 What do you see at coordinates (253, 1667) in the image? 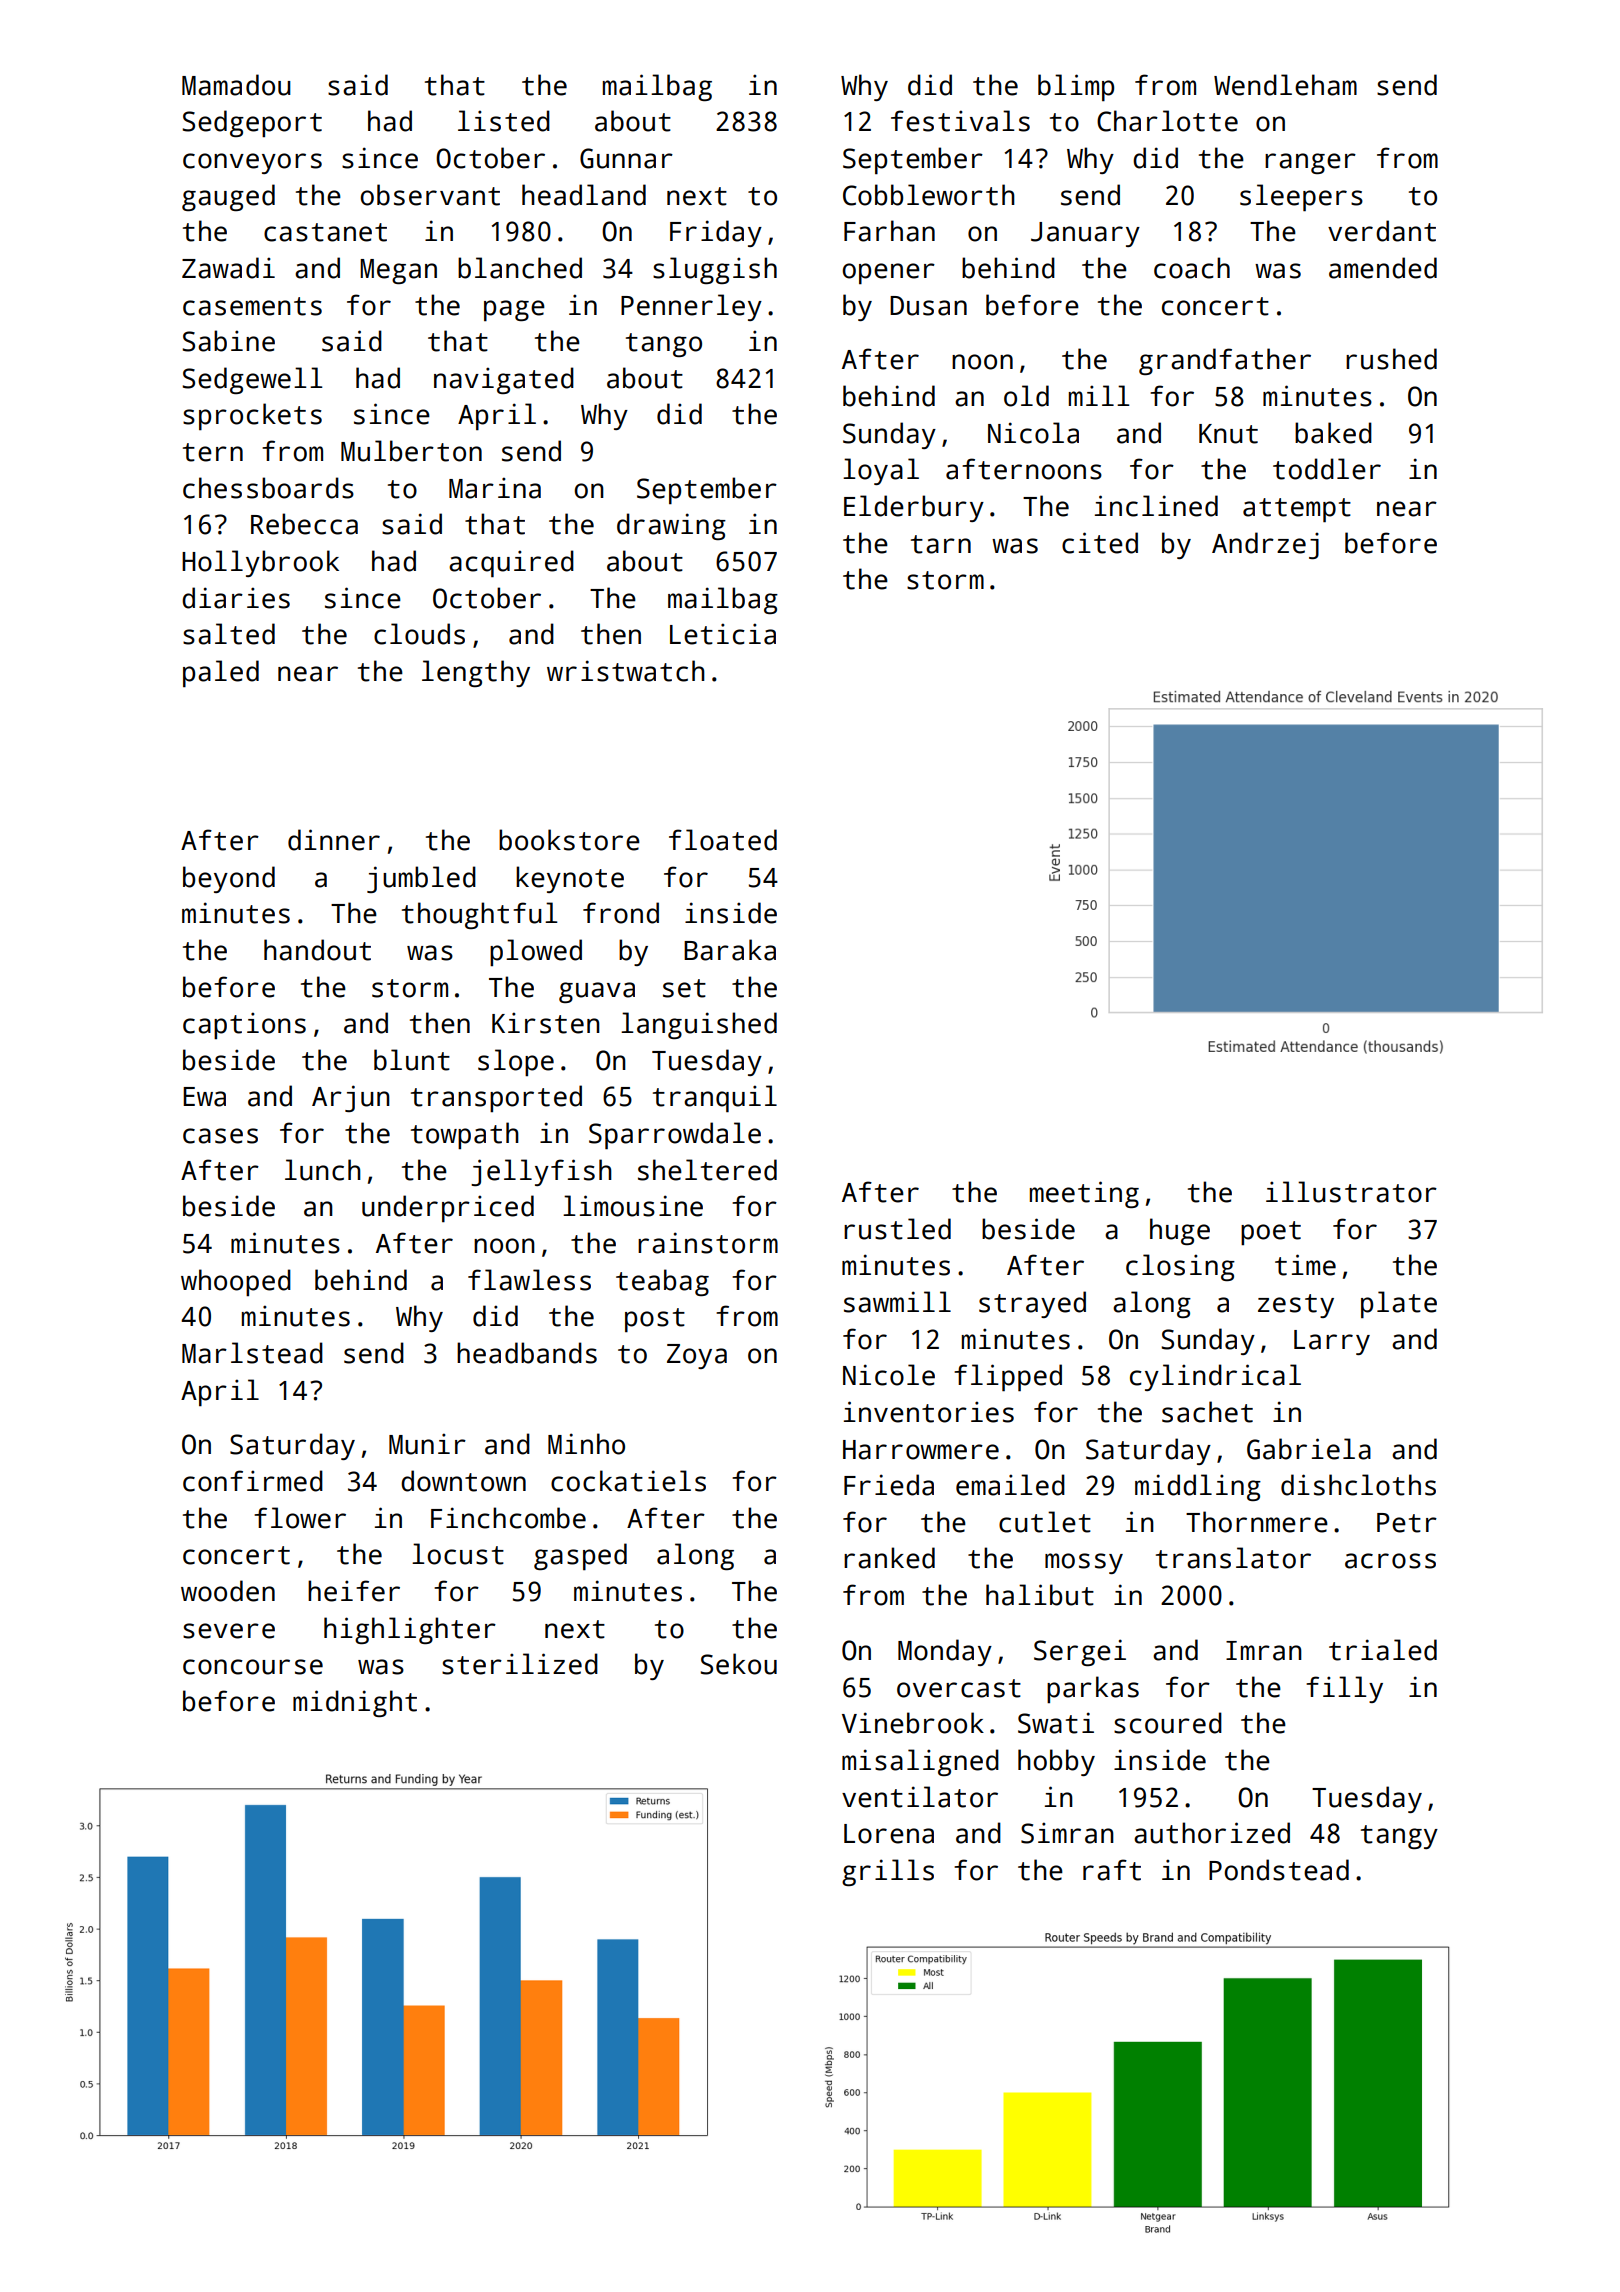
I see `concourse` at bounding box center [253, 1667].
